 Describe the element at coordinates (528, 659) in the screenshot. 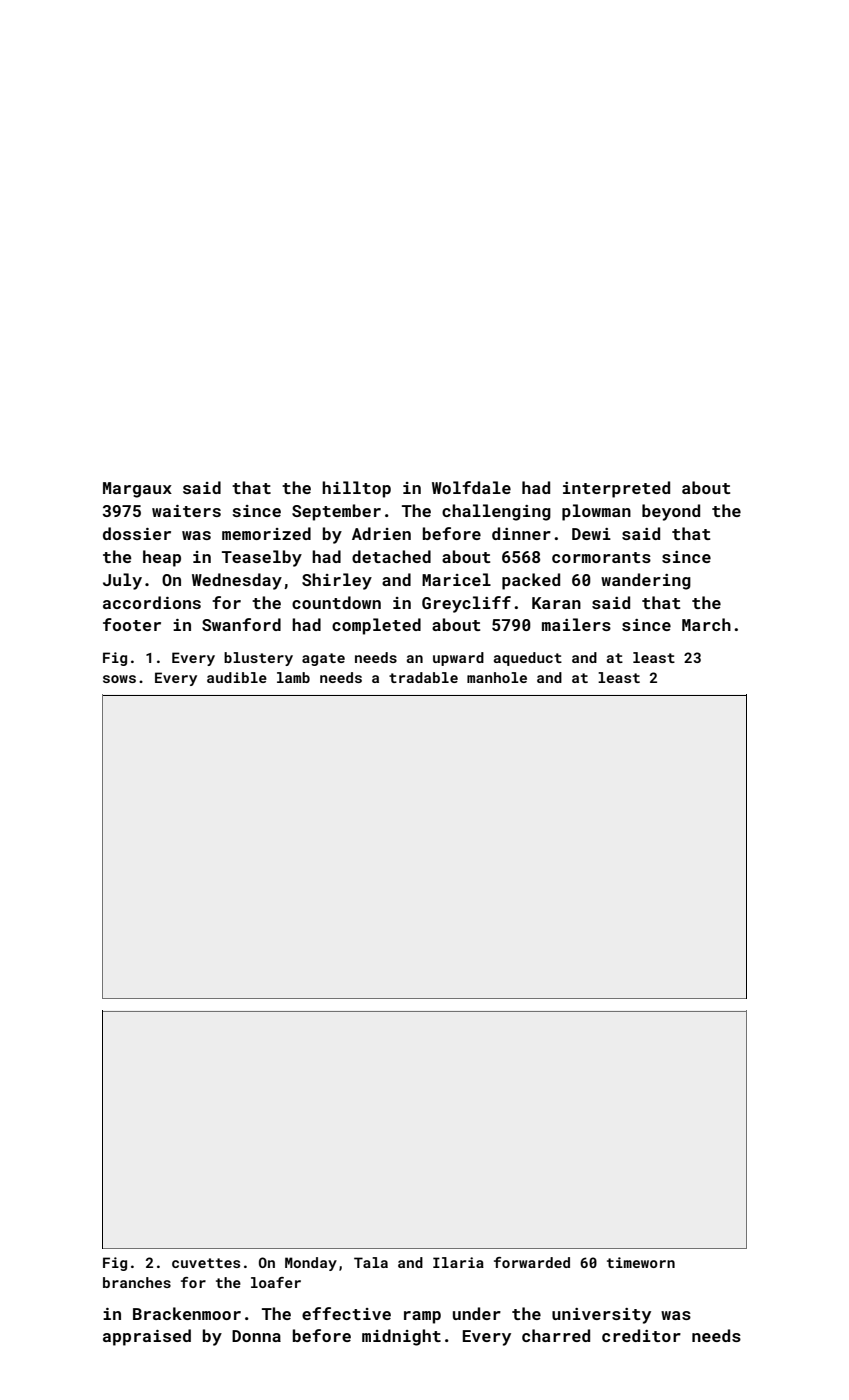

I see `aqueduct` at that location.
